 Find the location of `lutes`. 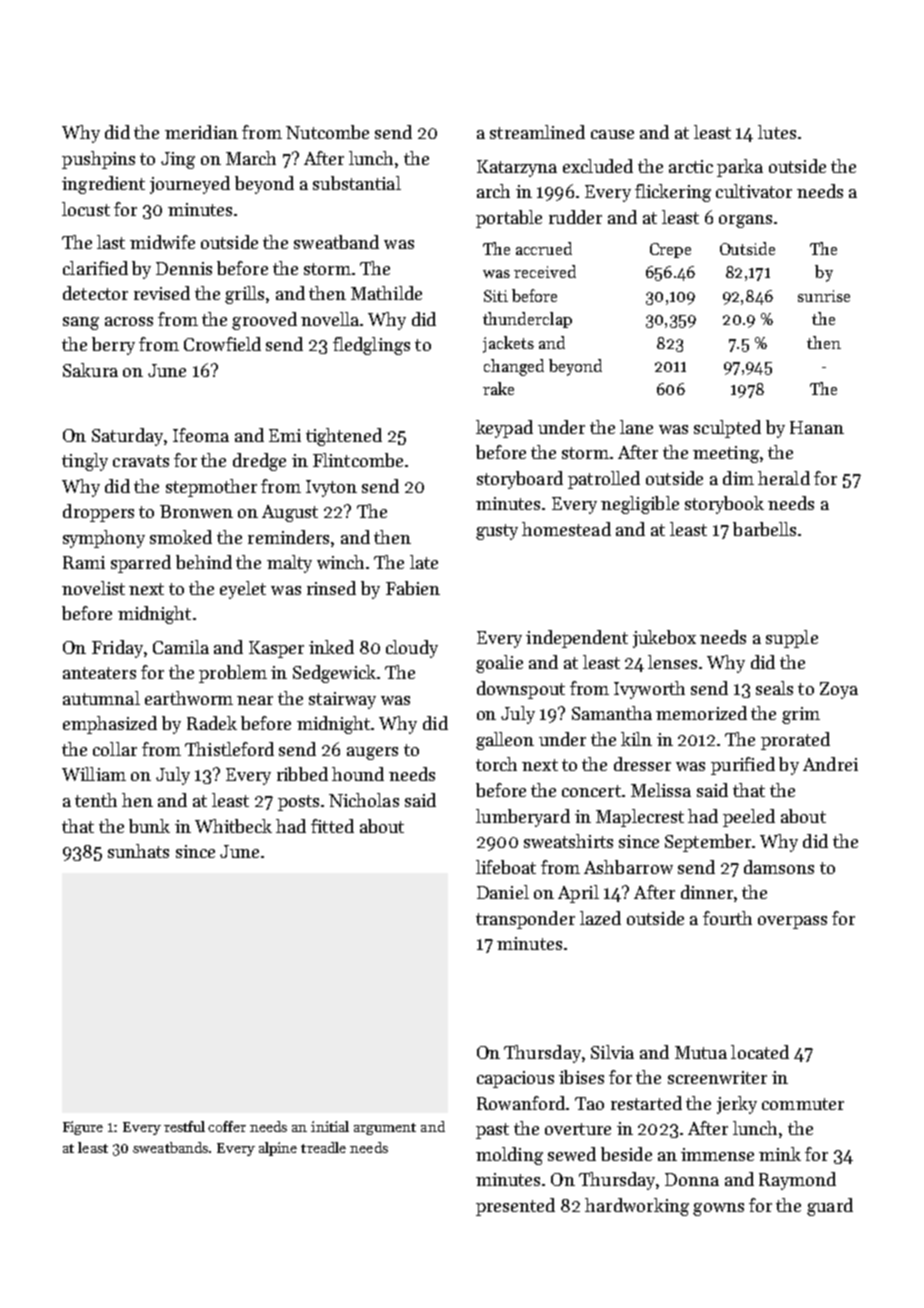

lutes is located at coordinates (777, 132).
